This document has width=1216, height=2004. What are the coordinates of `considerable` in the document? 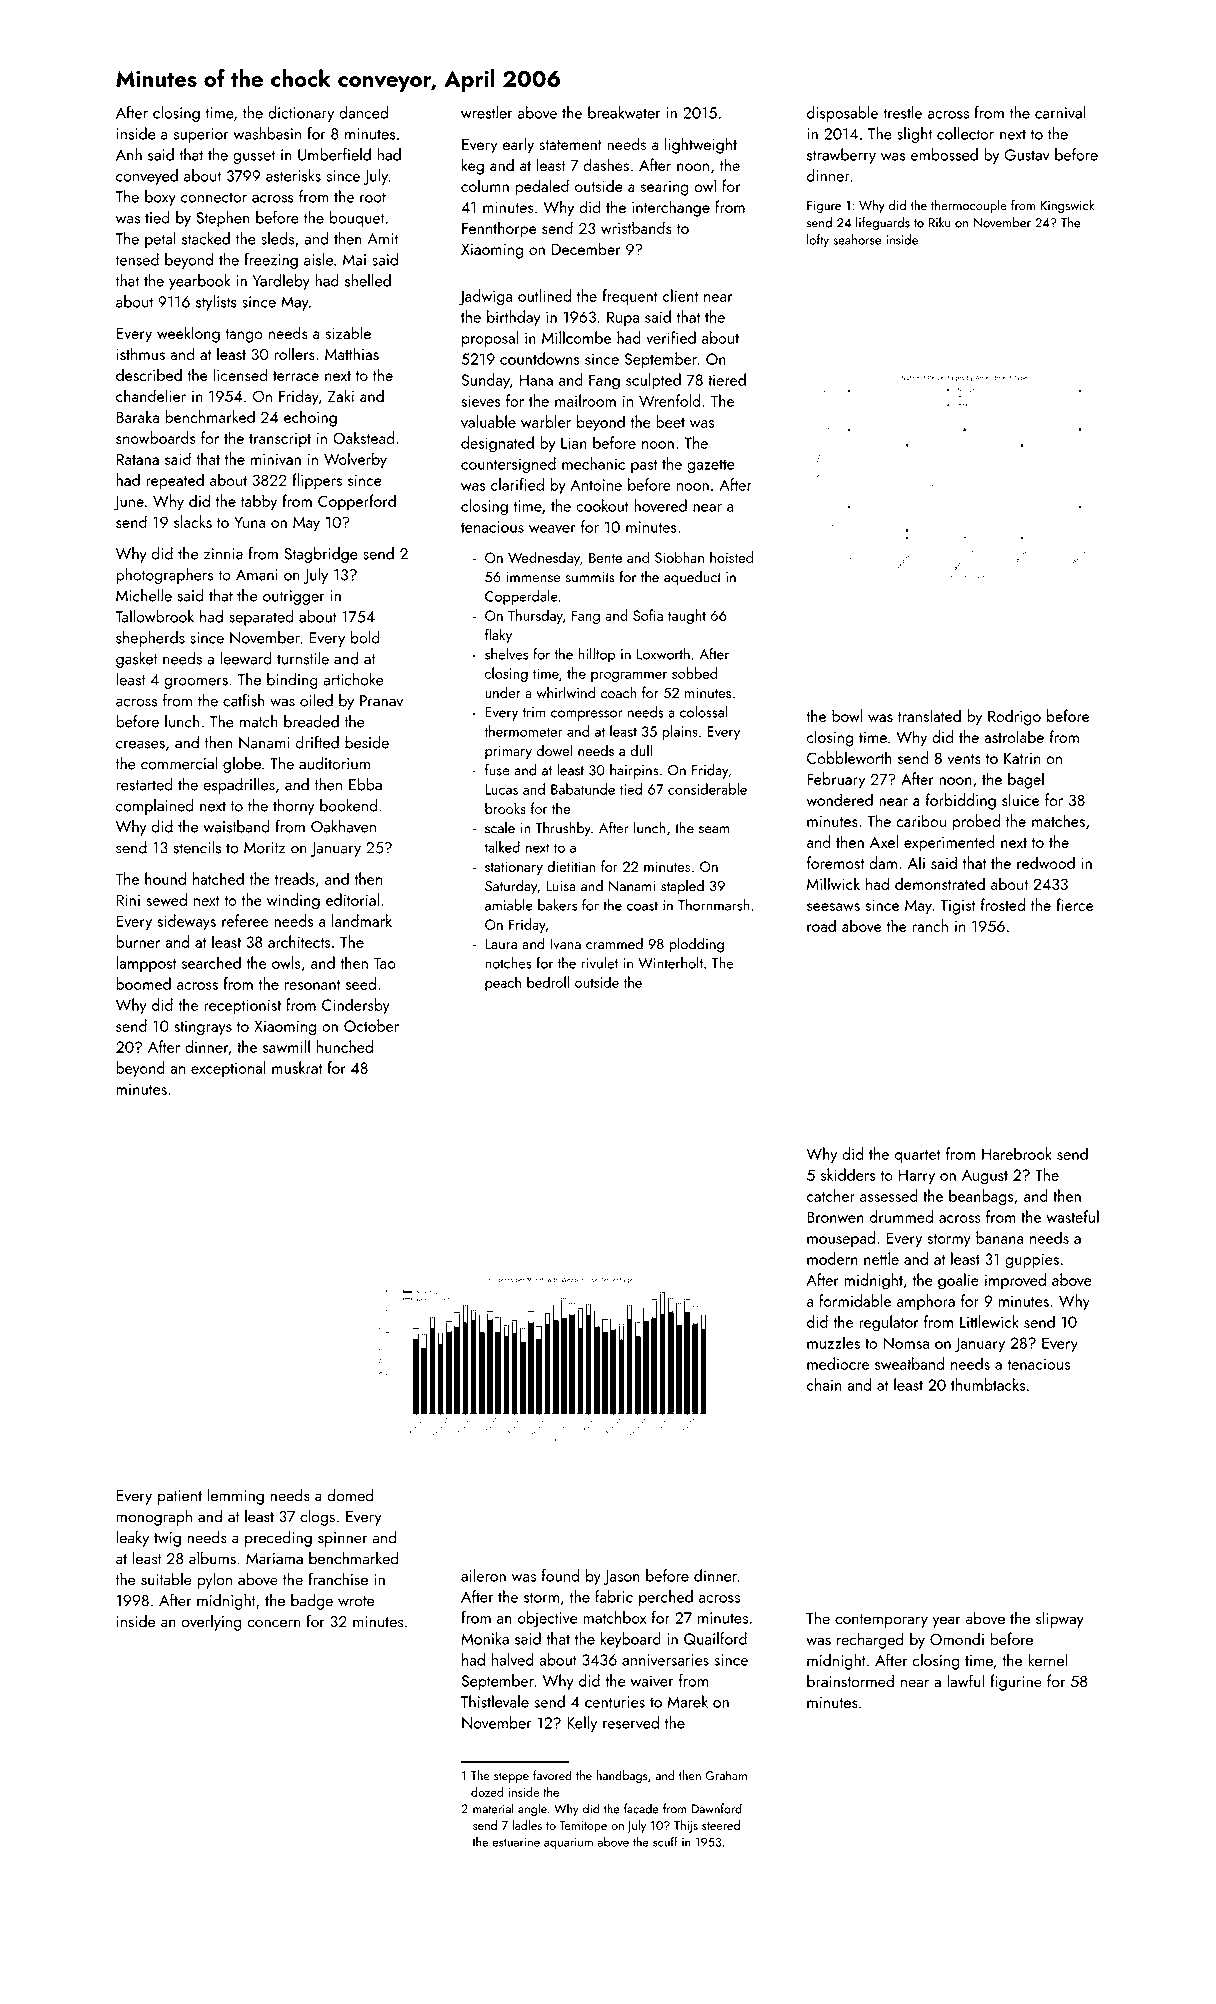 It's located at (707, 789).
